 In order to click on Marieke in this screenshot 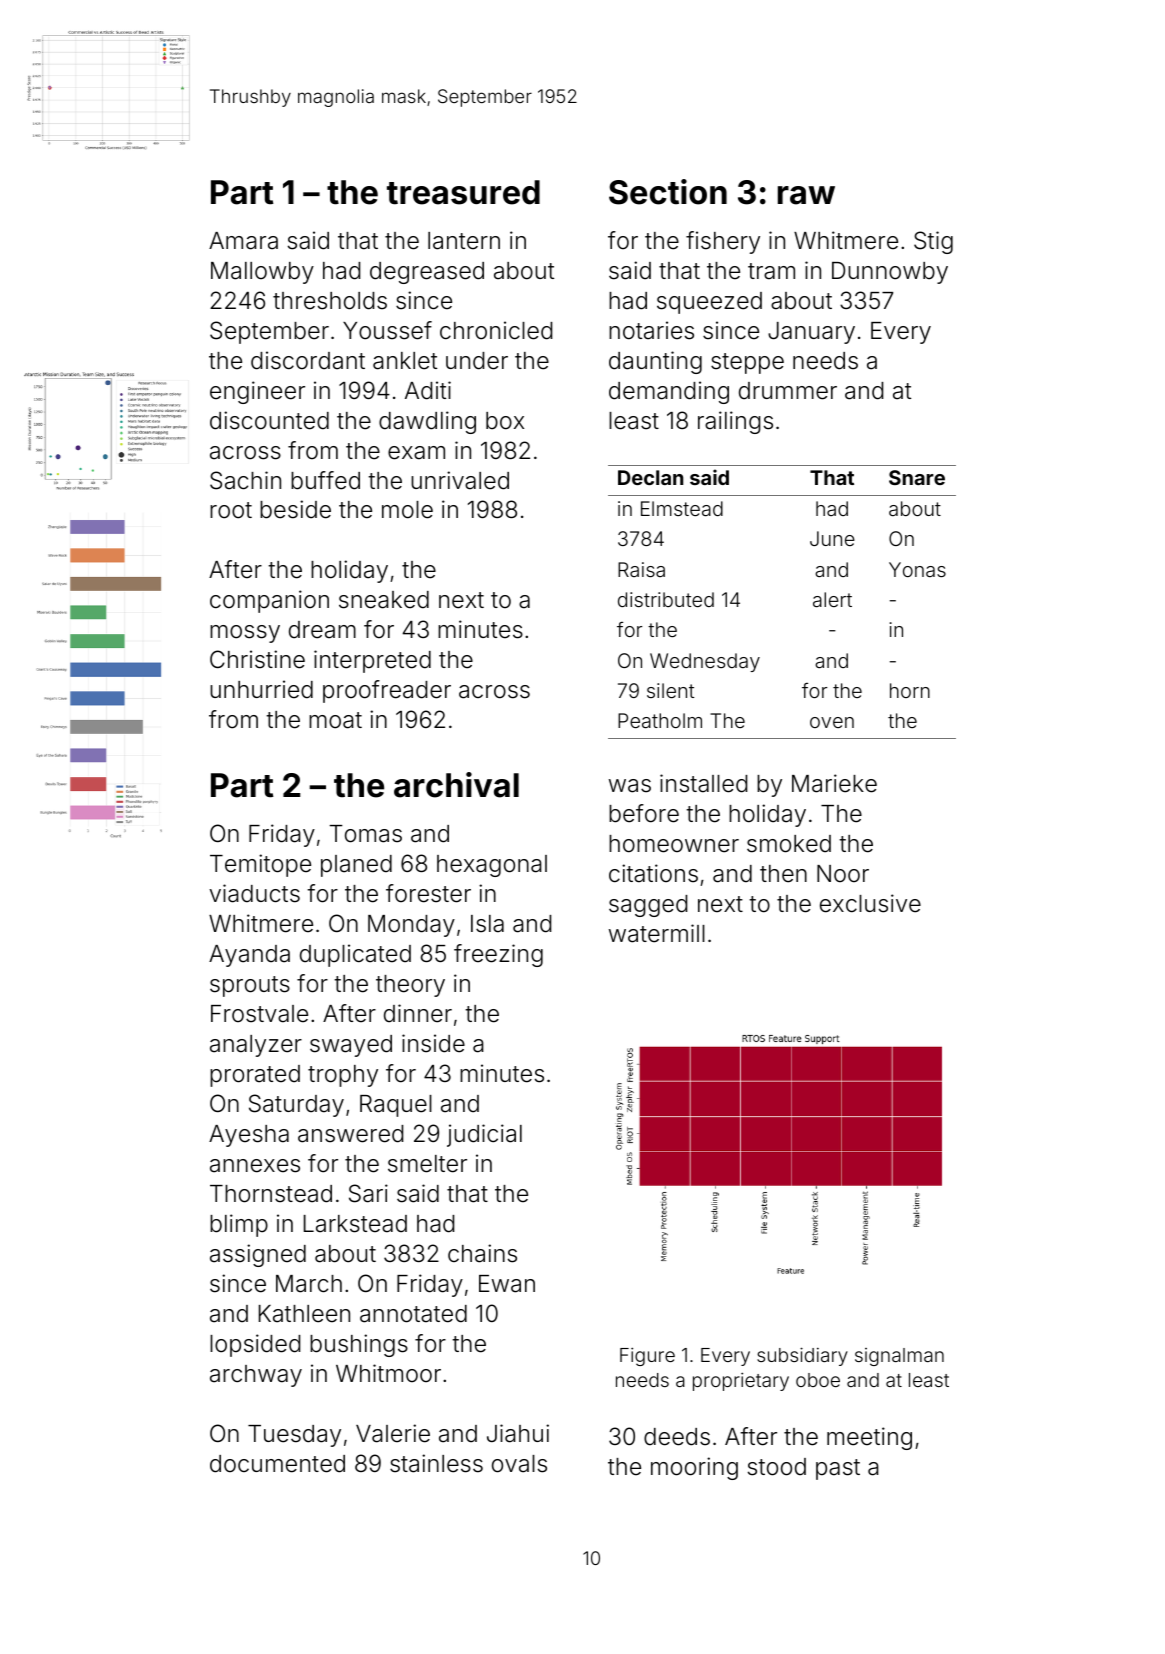, I will do `click(834, 783)`.
